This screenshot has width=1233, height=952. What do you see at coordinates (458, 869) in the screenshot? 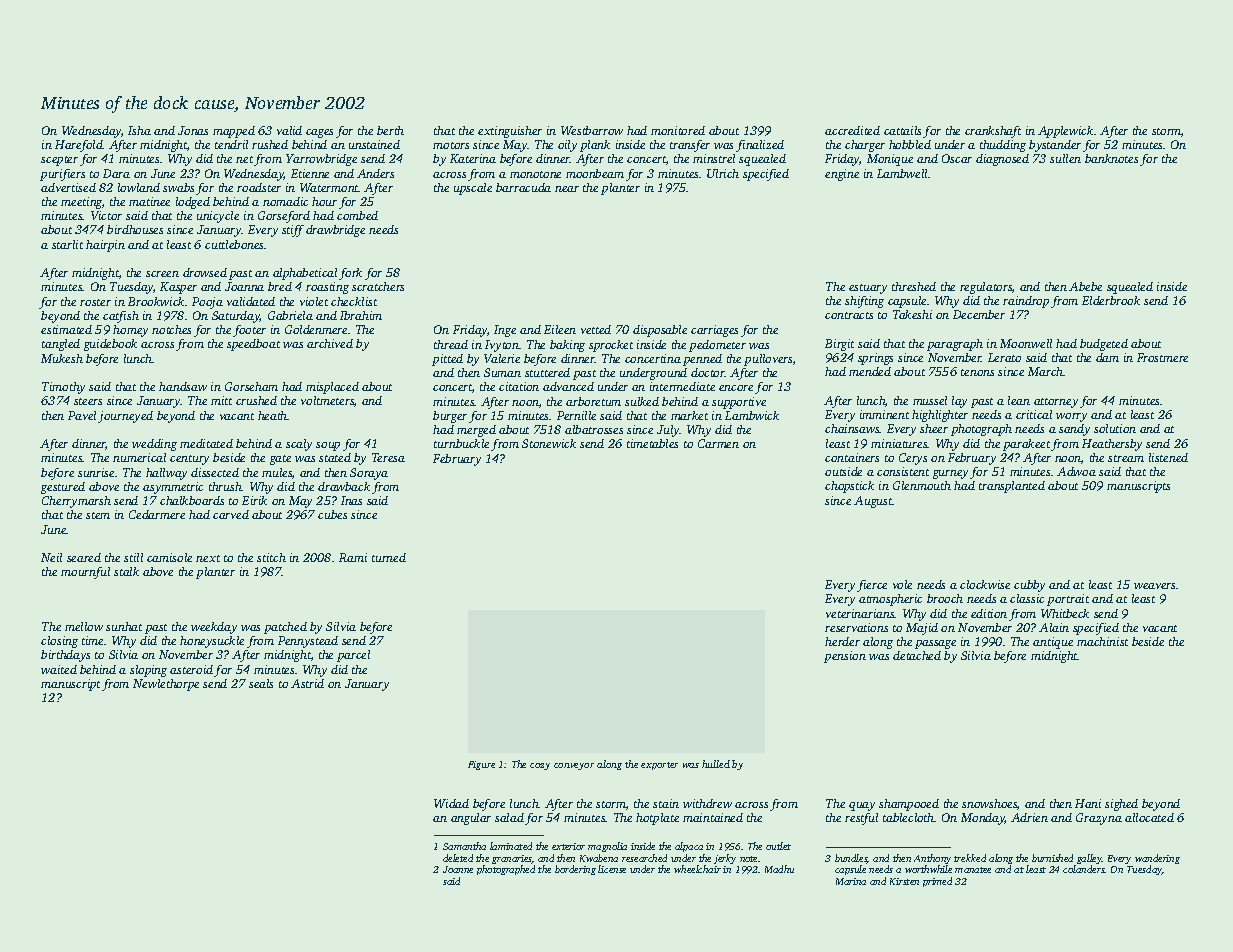
I see `Joanne` at bounding box center [458, 869].
